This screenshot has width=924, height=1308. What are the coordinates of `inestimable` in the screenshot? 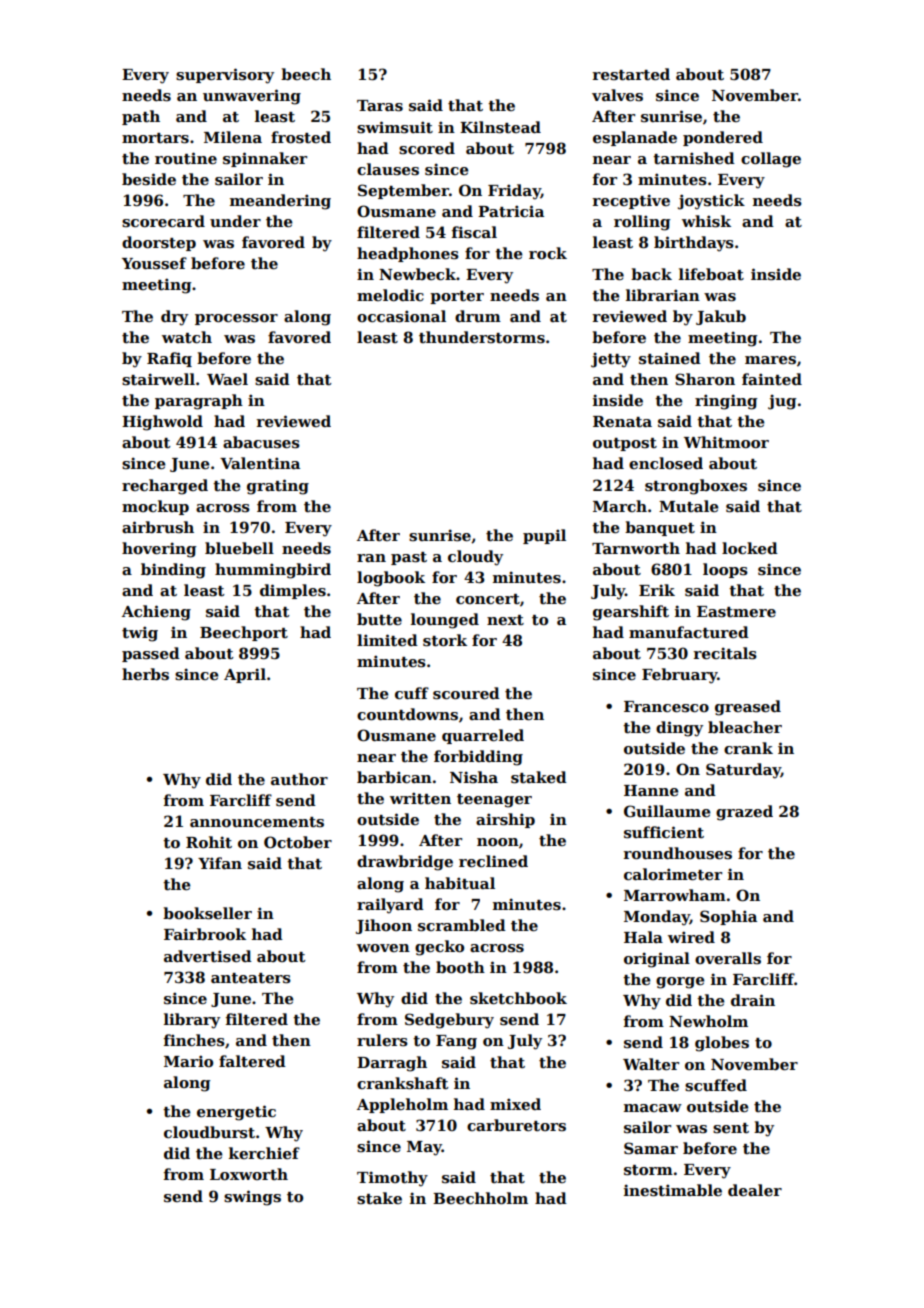 It's located at (673, 1190).
